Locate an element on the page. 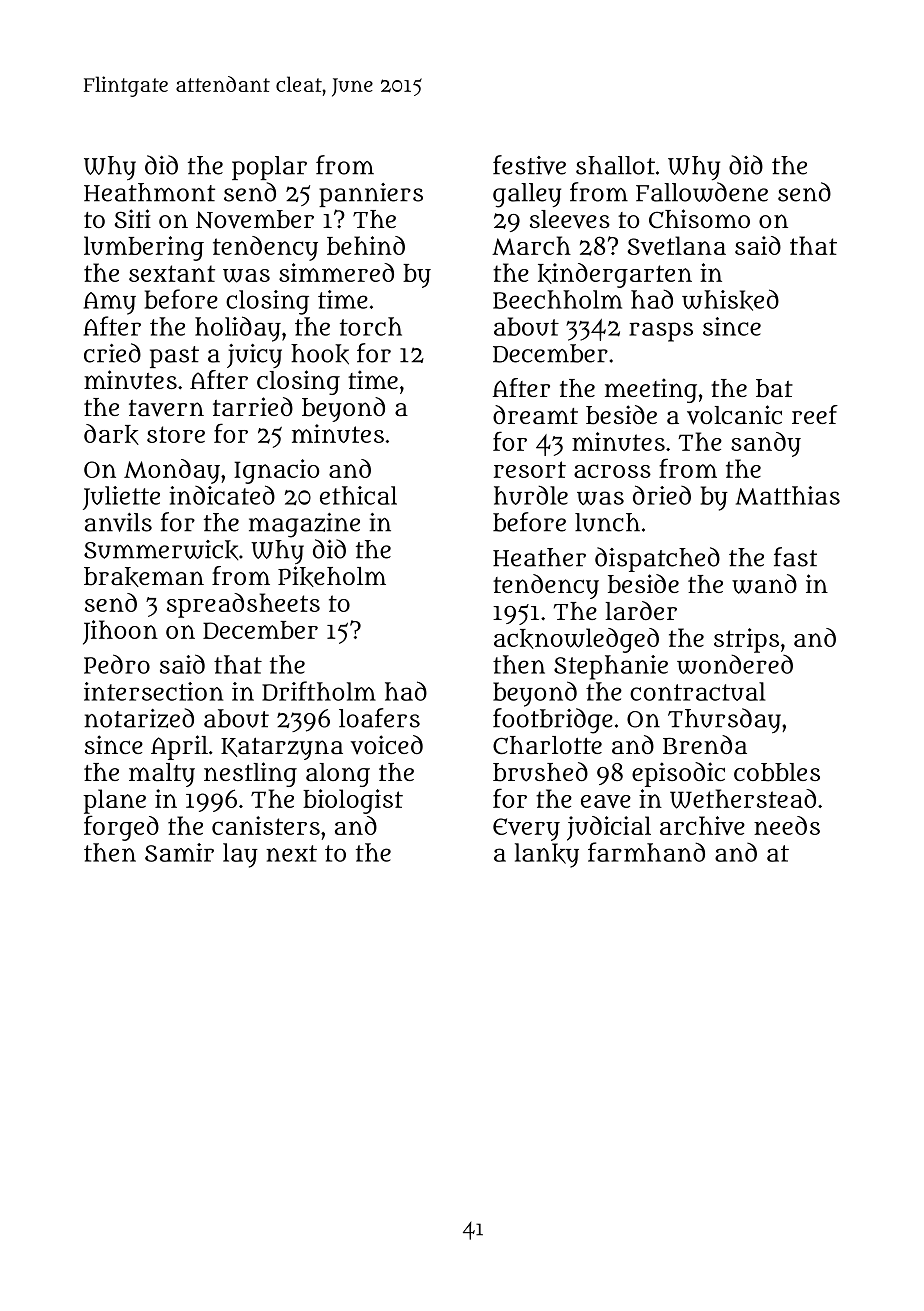 This document has height=1311, width=924. lay is located at coordinates (240, 855).
